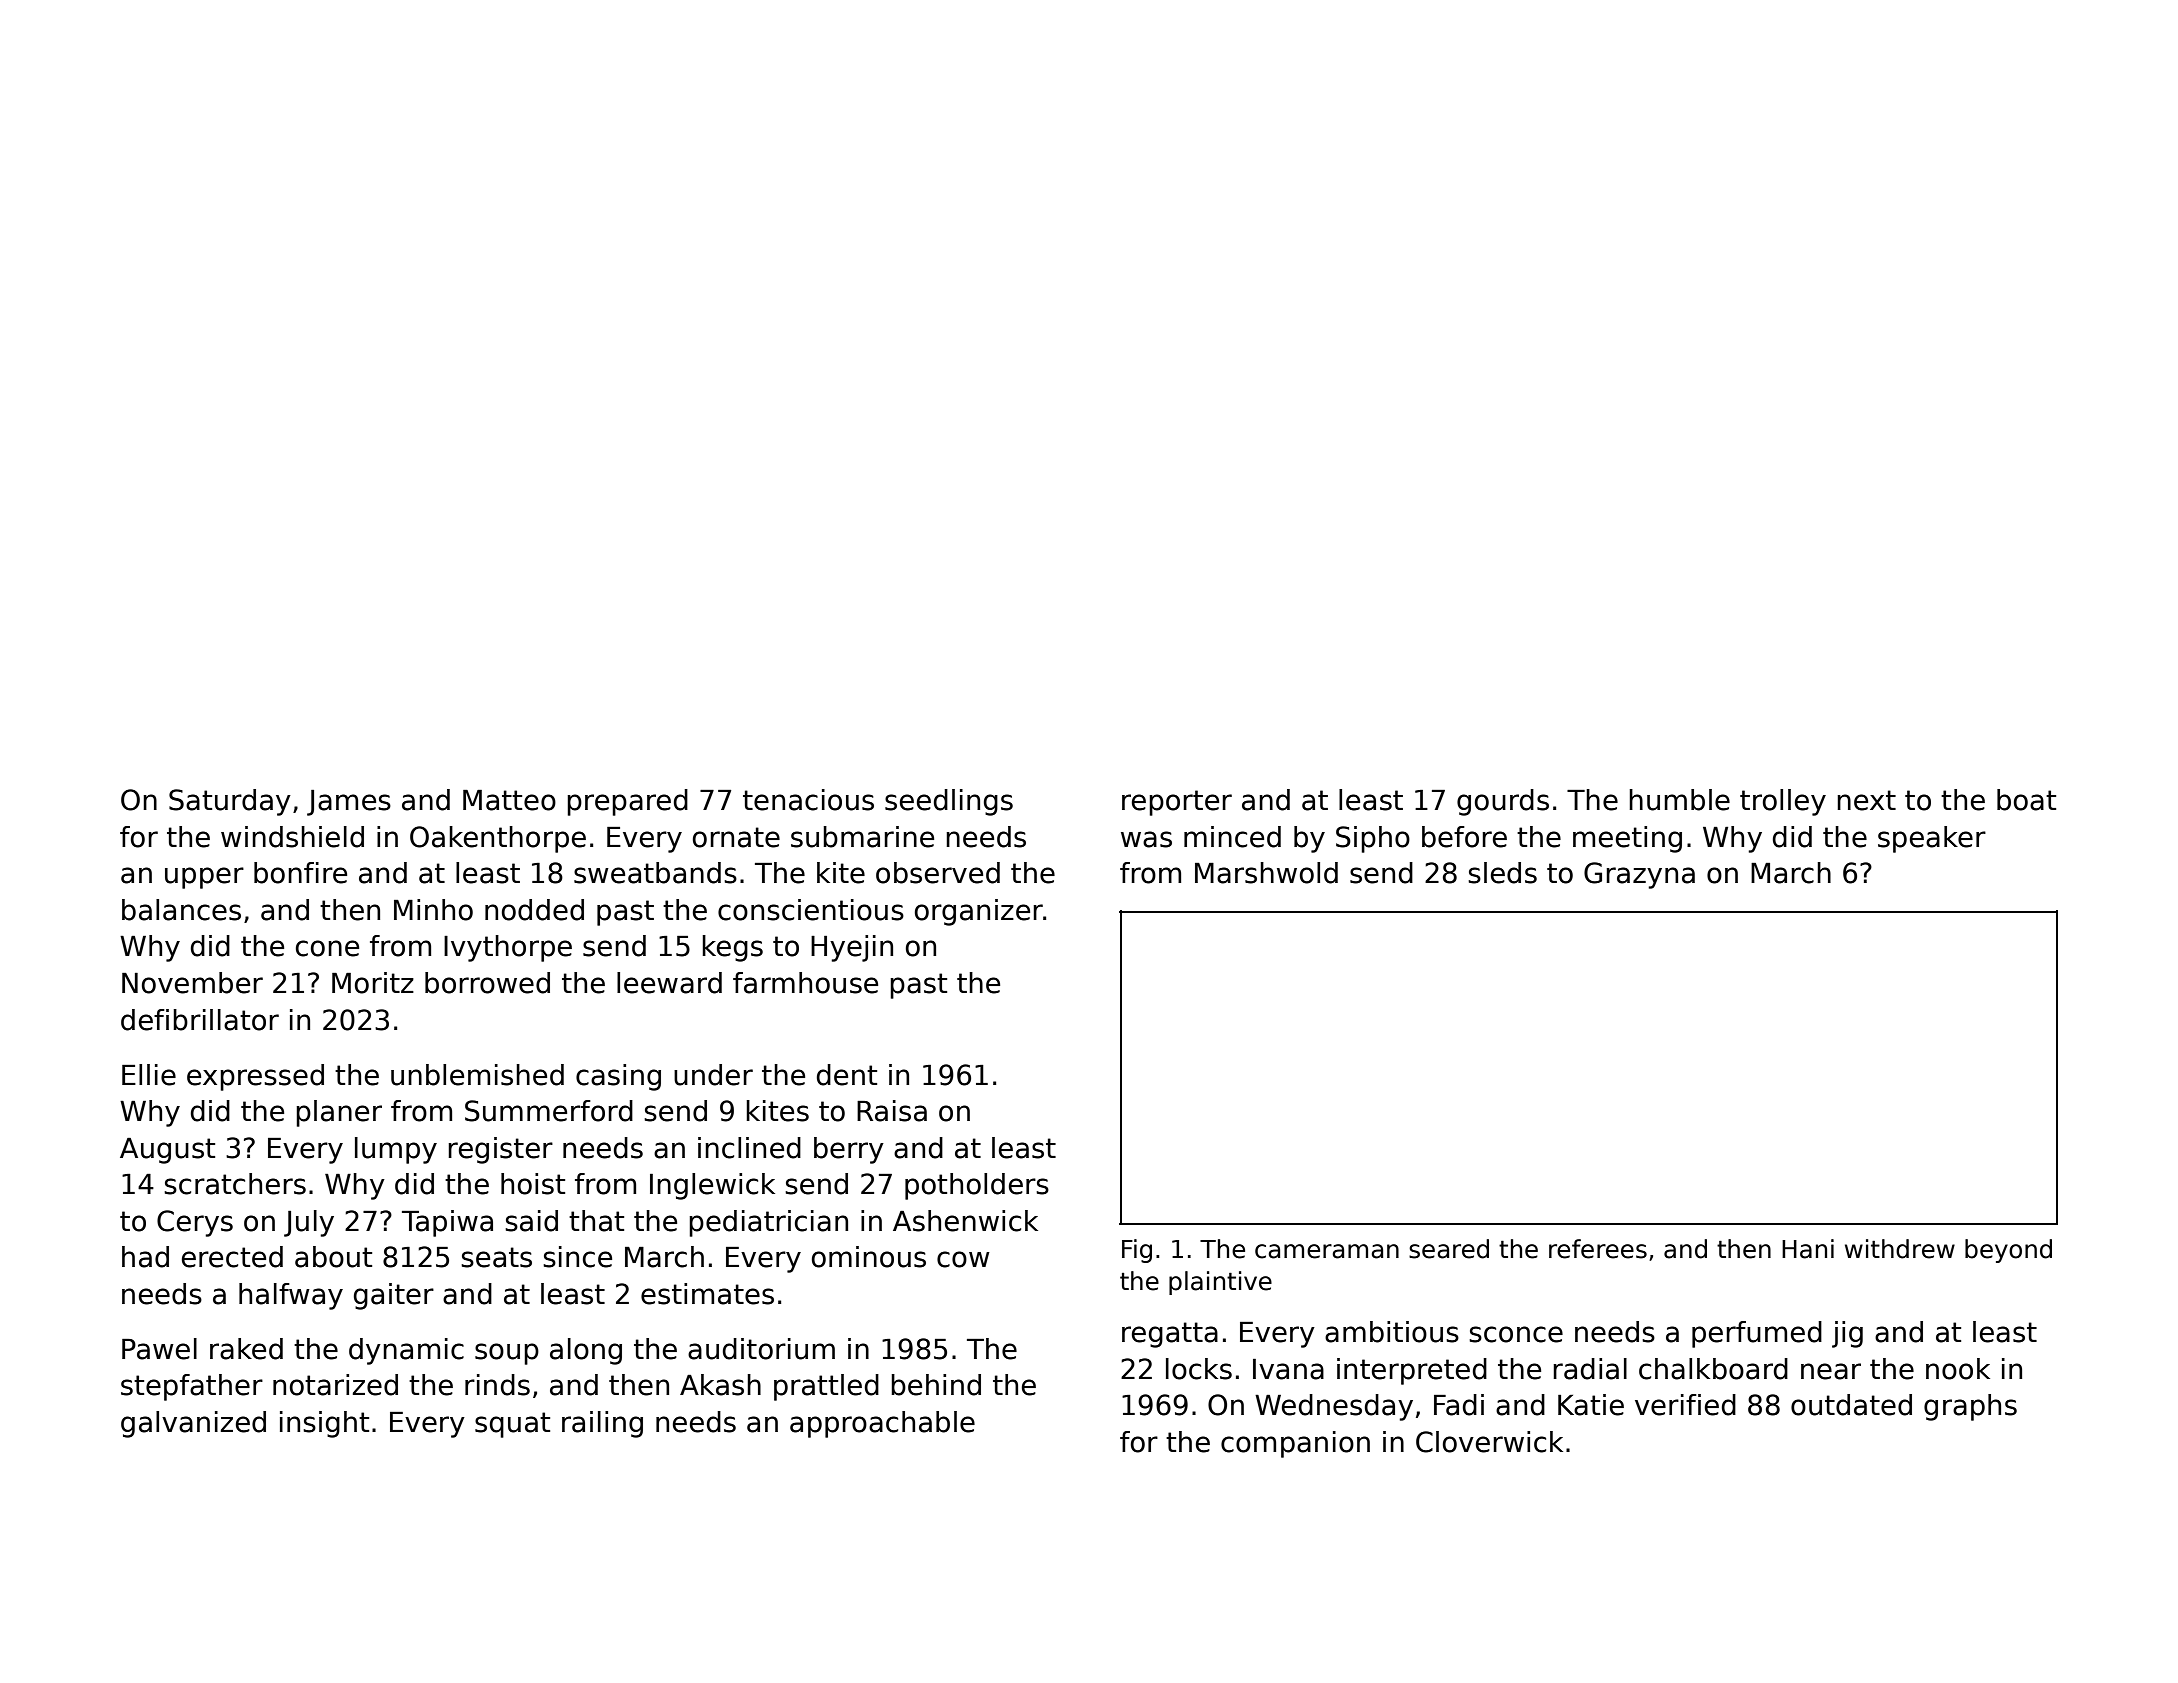 The height and width of the page is (1683, 2178). I want to click on humble, so click(1679, 800).
